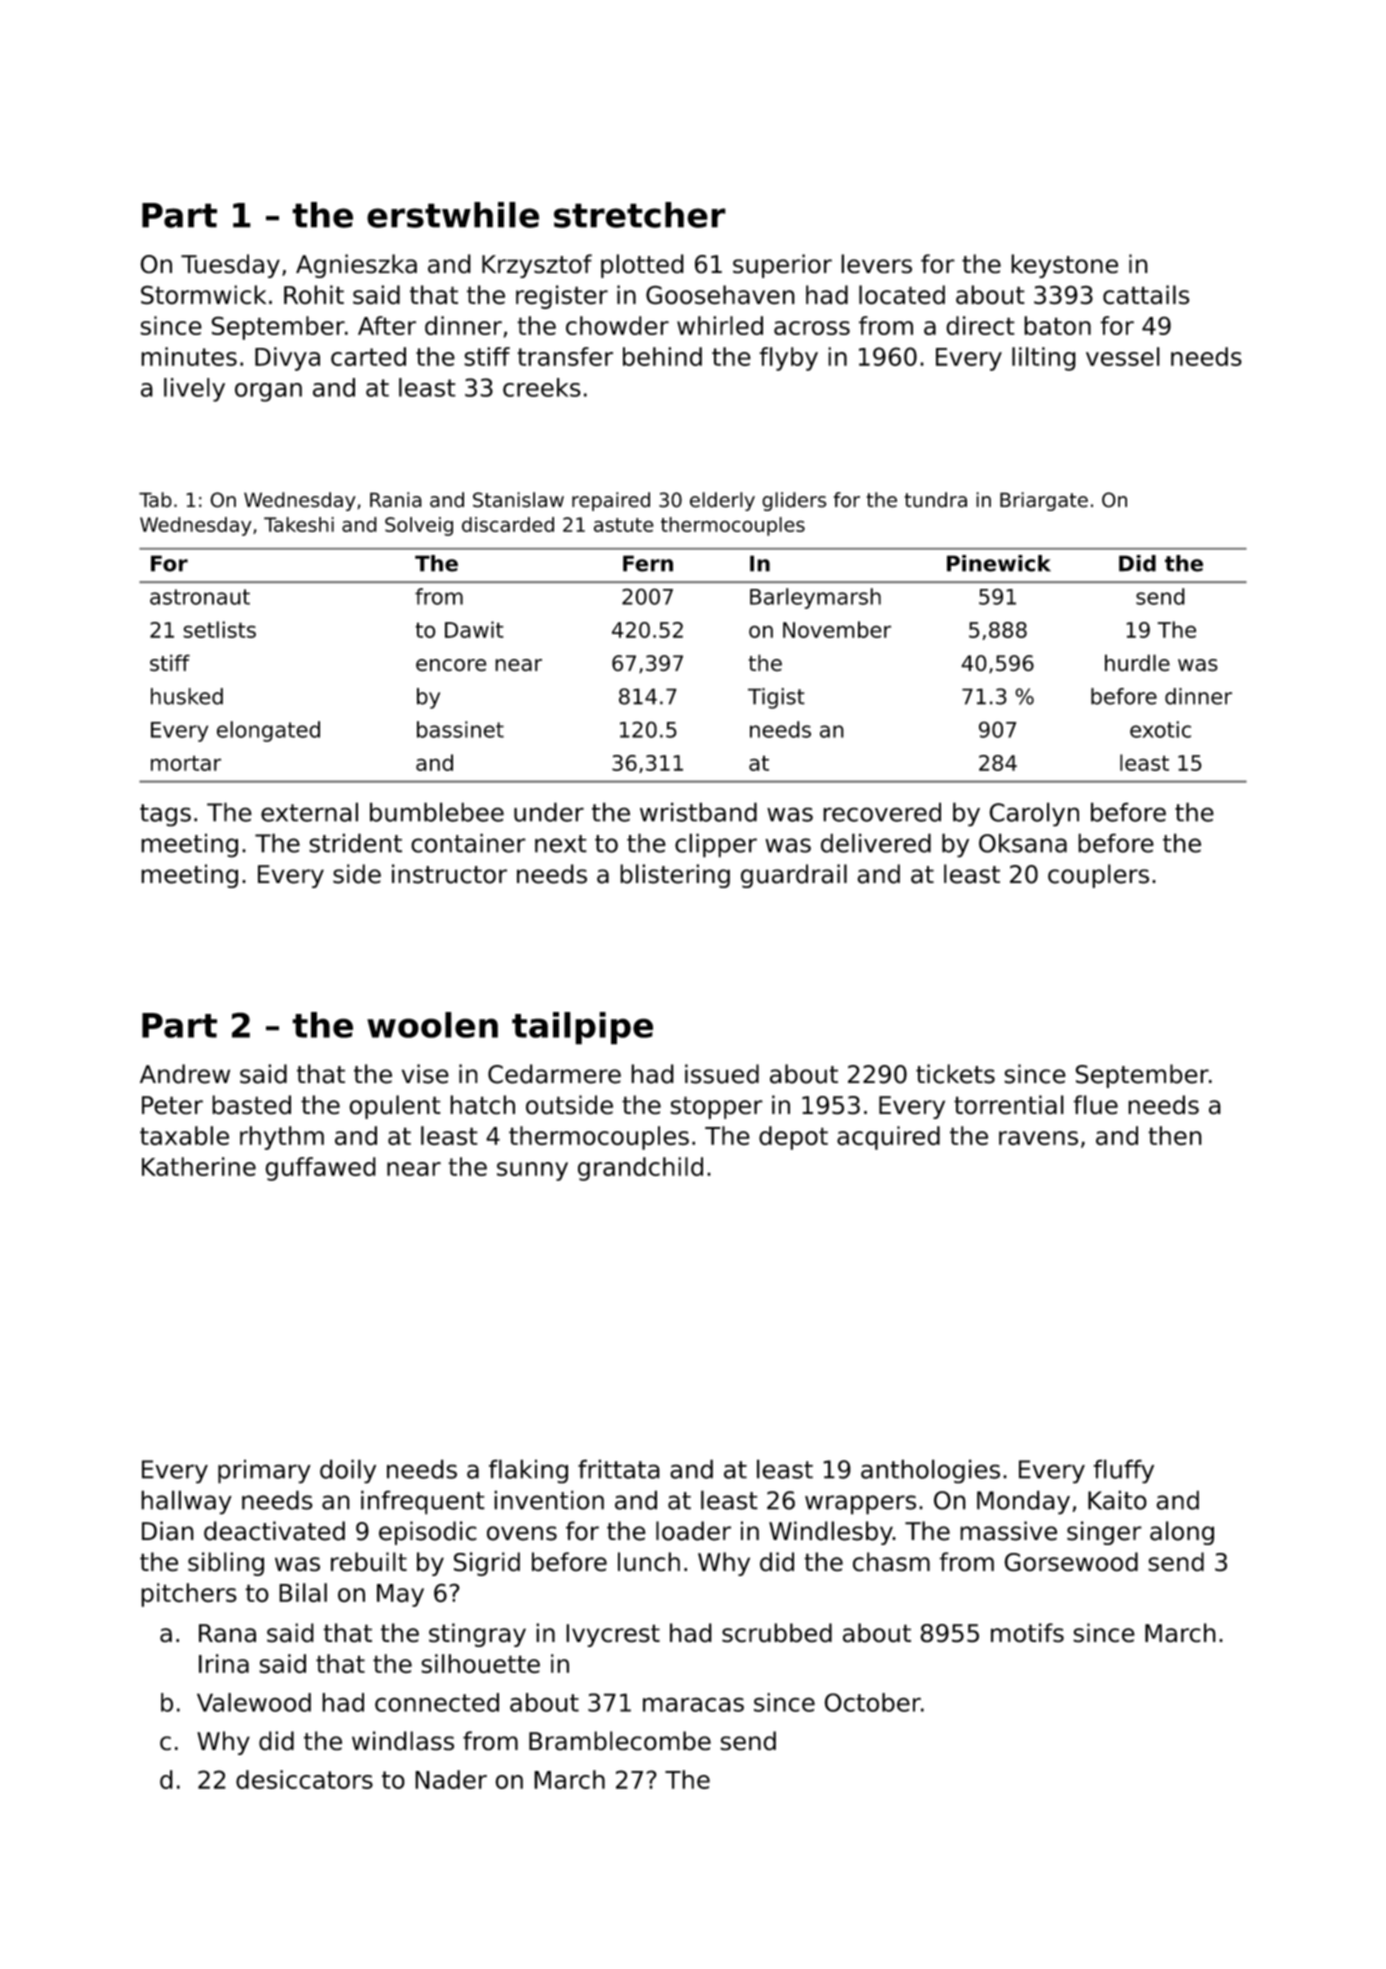 The image size is (1386, 1969). Describe the element at coordinates (304, 1779) in the document. I see `desiccators` at that location.
